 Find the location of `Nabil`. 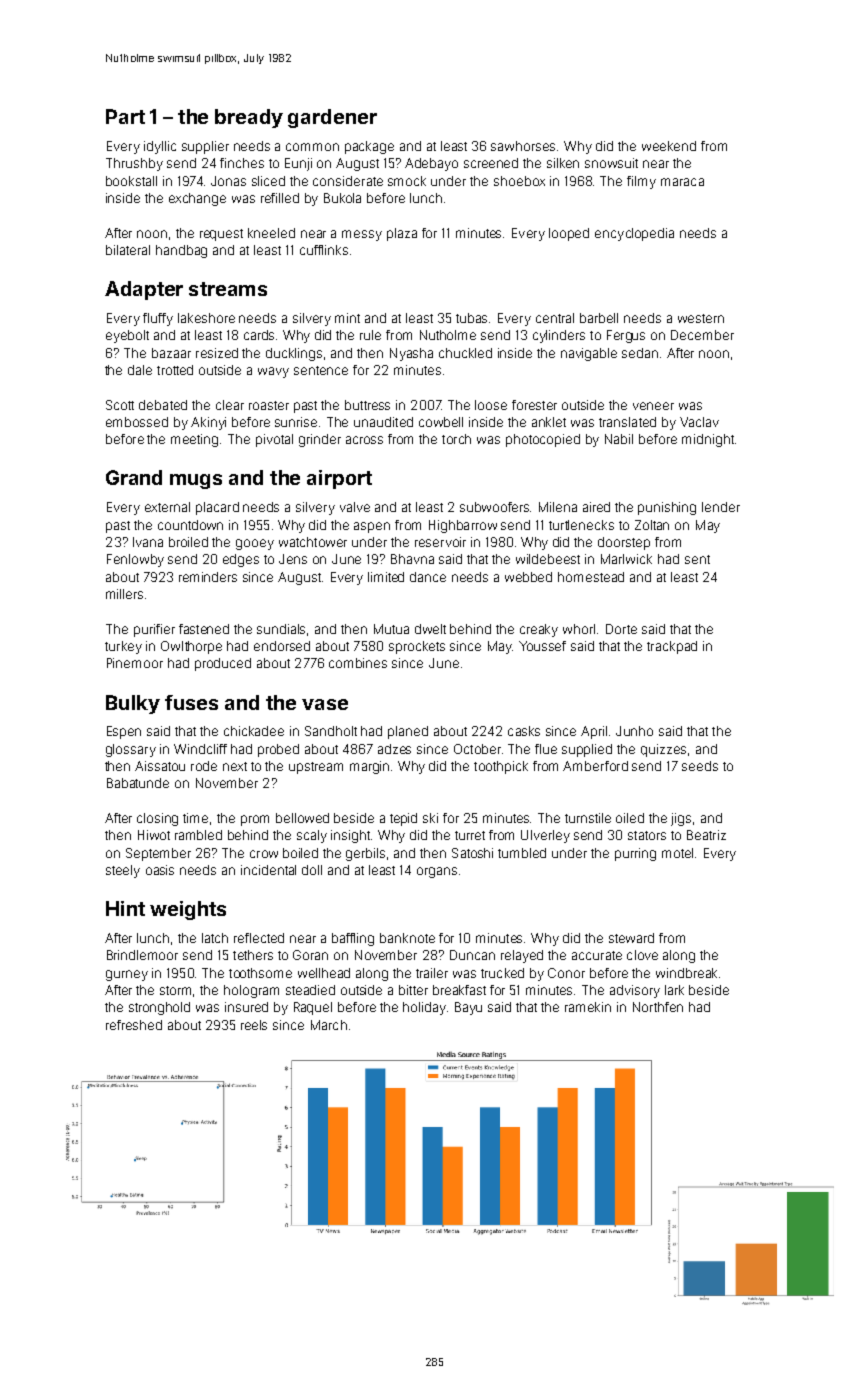

Nabil is located at coordinates (619, 439).
